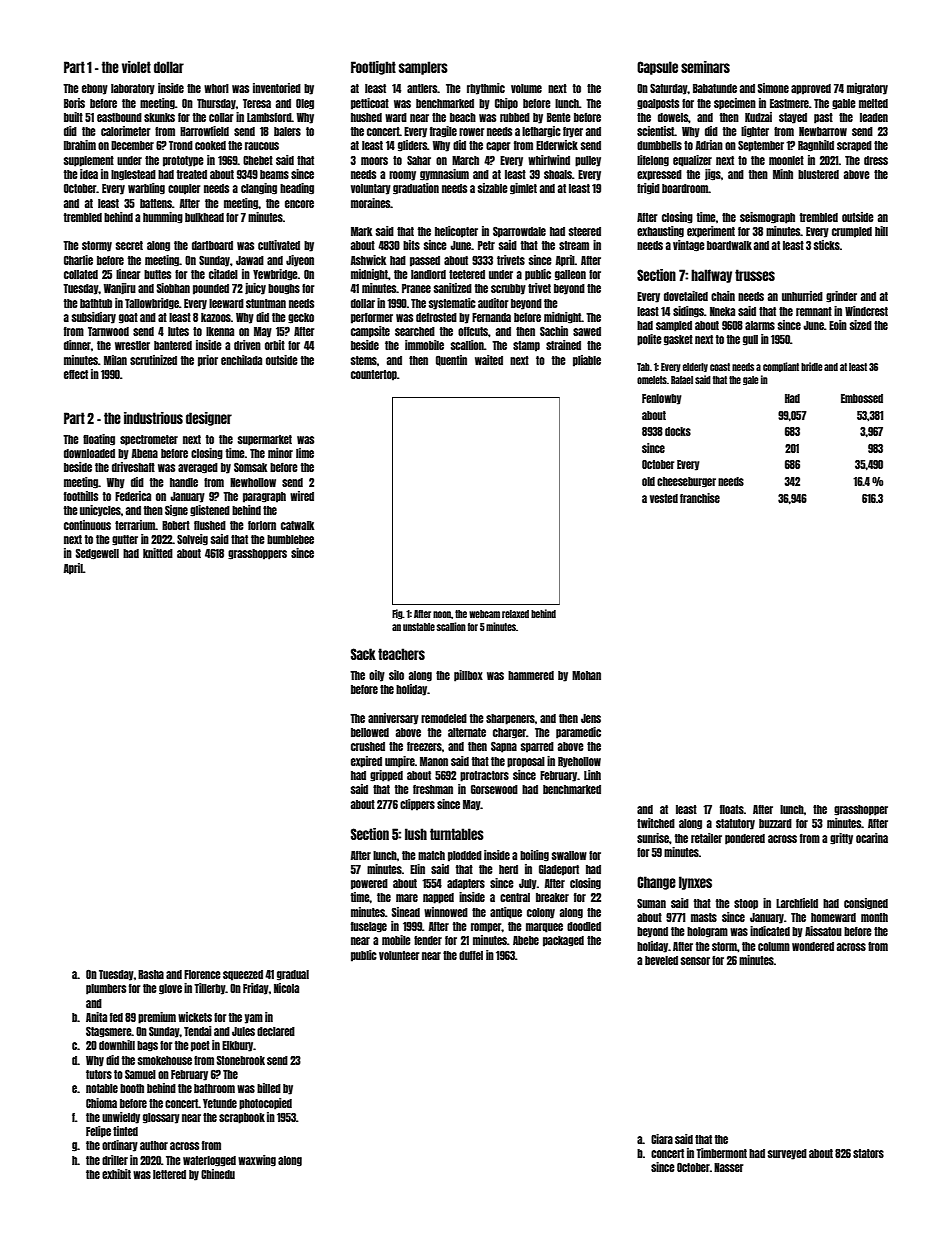 The width and height of the screenshot is (952, 1233). What do you see at coordinates (473, 331) in the screenshot?
I see `offcuts` at bounding box center [473, 331].
